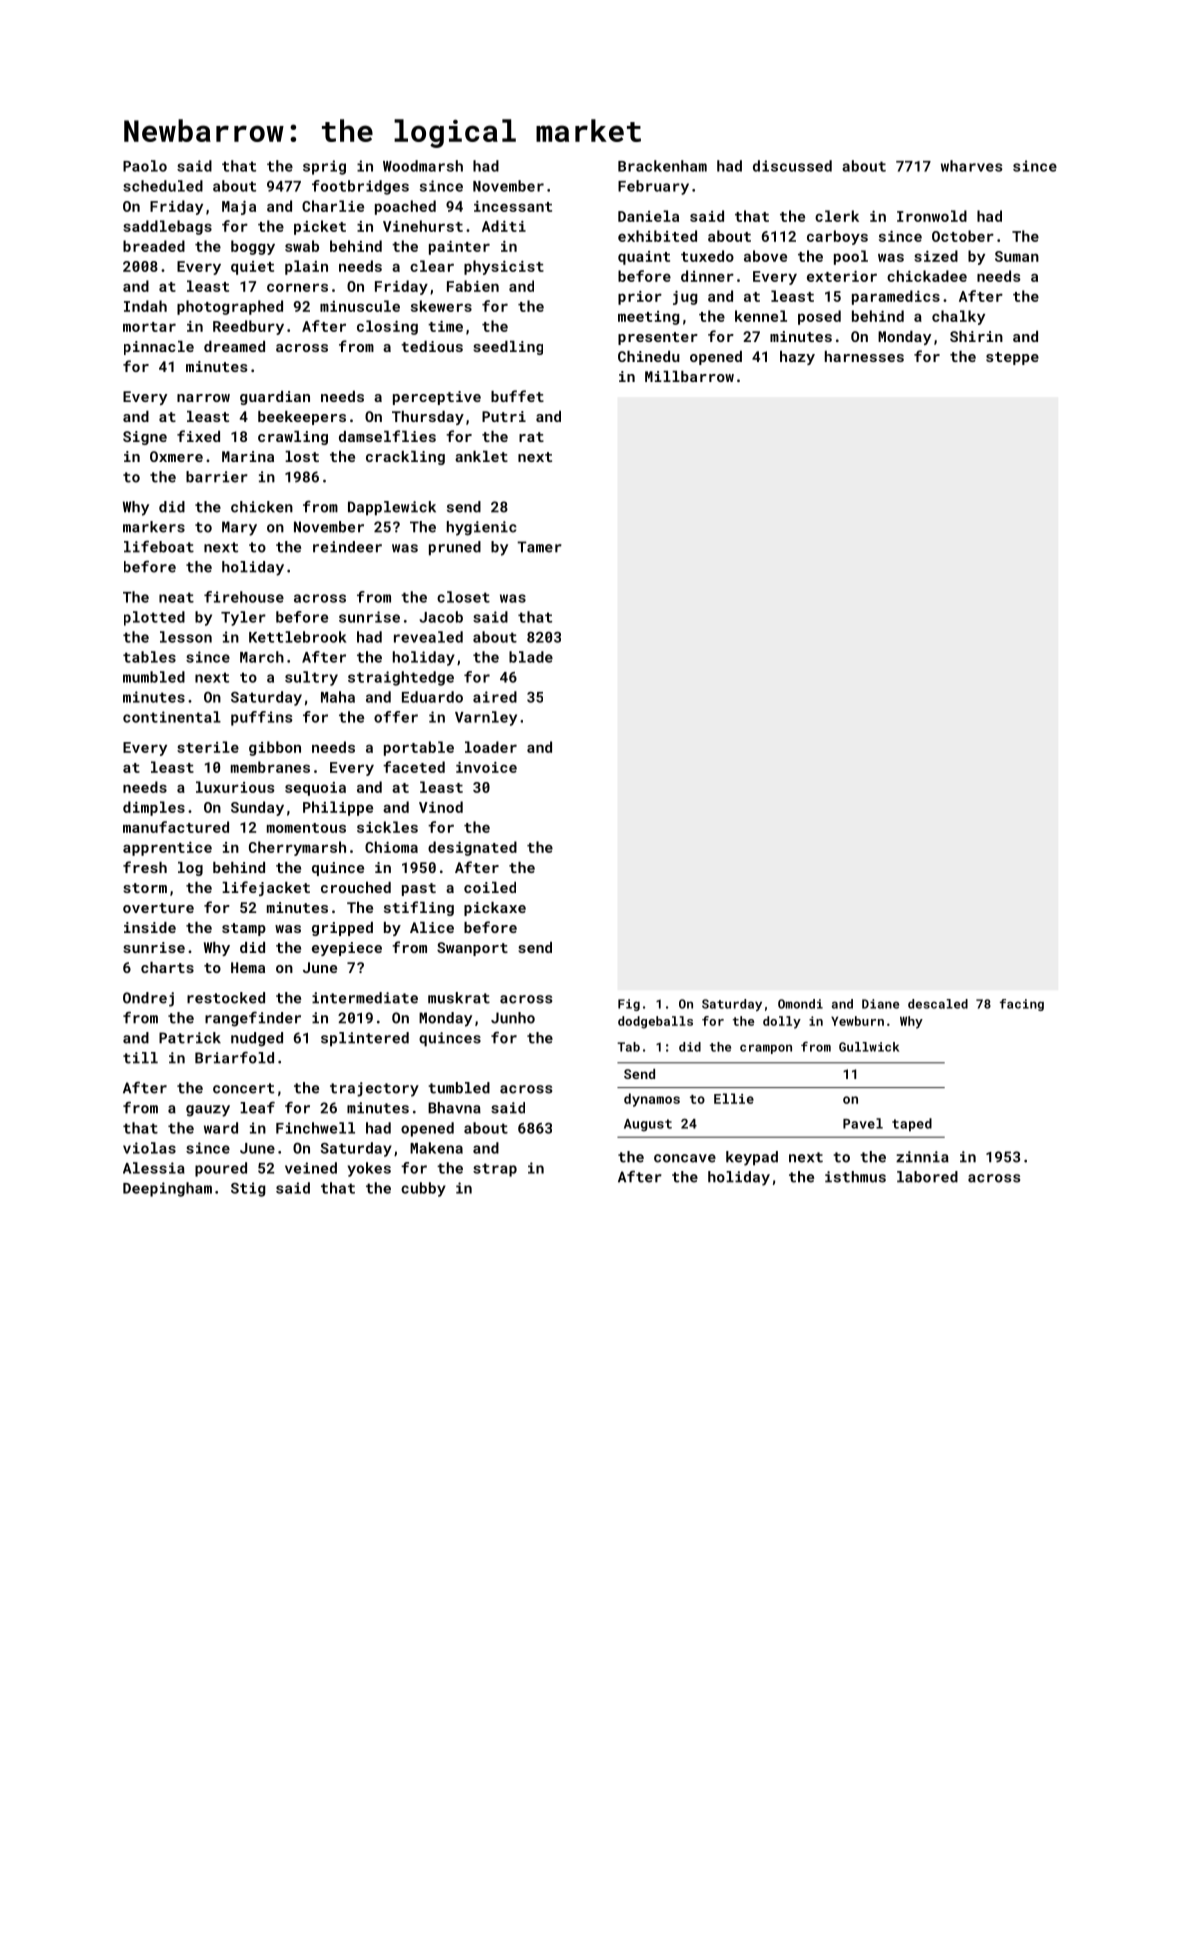  What do you see at coordinates (167, 1189) in the screenshot?
I see `Deepingham` at bounding box center [167, 1189].
